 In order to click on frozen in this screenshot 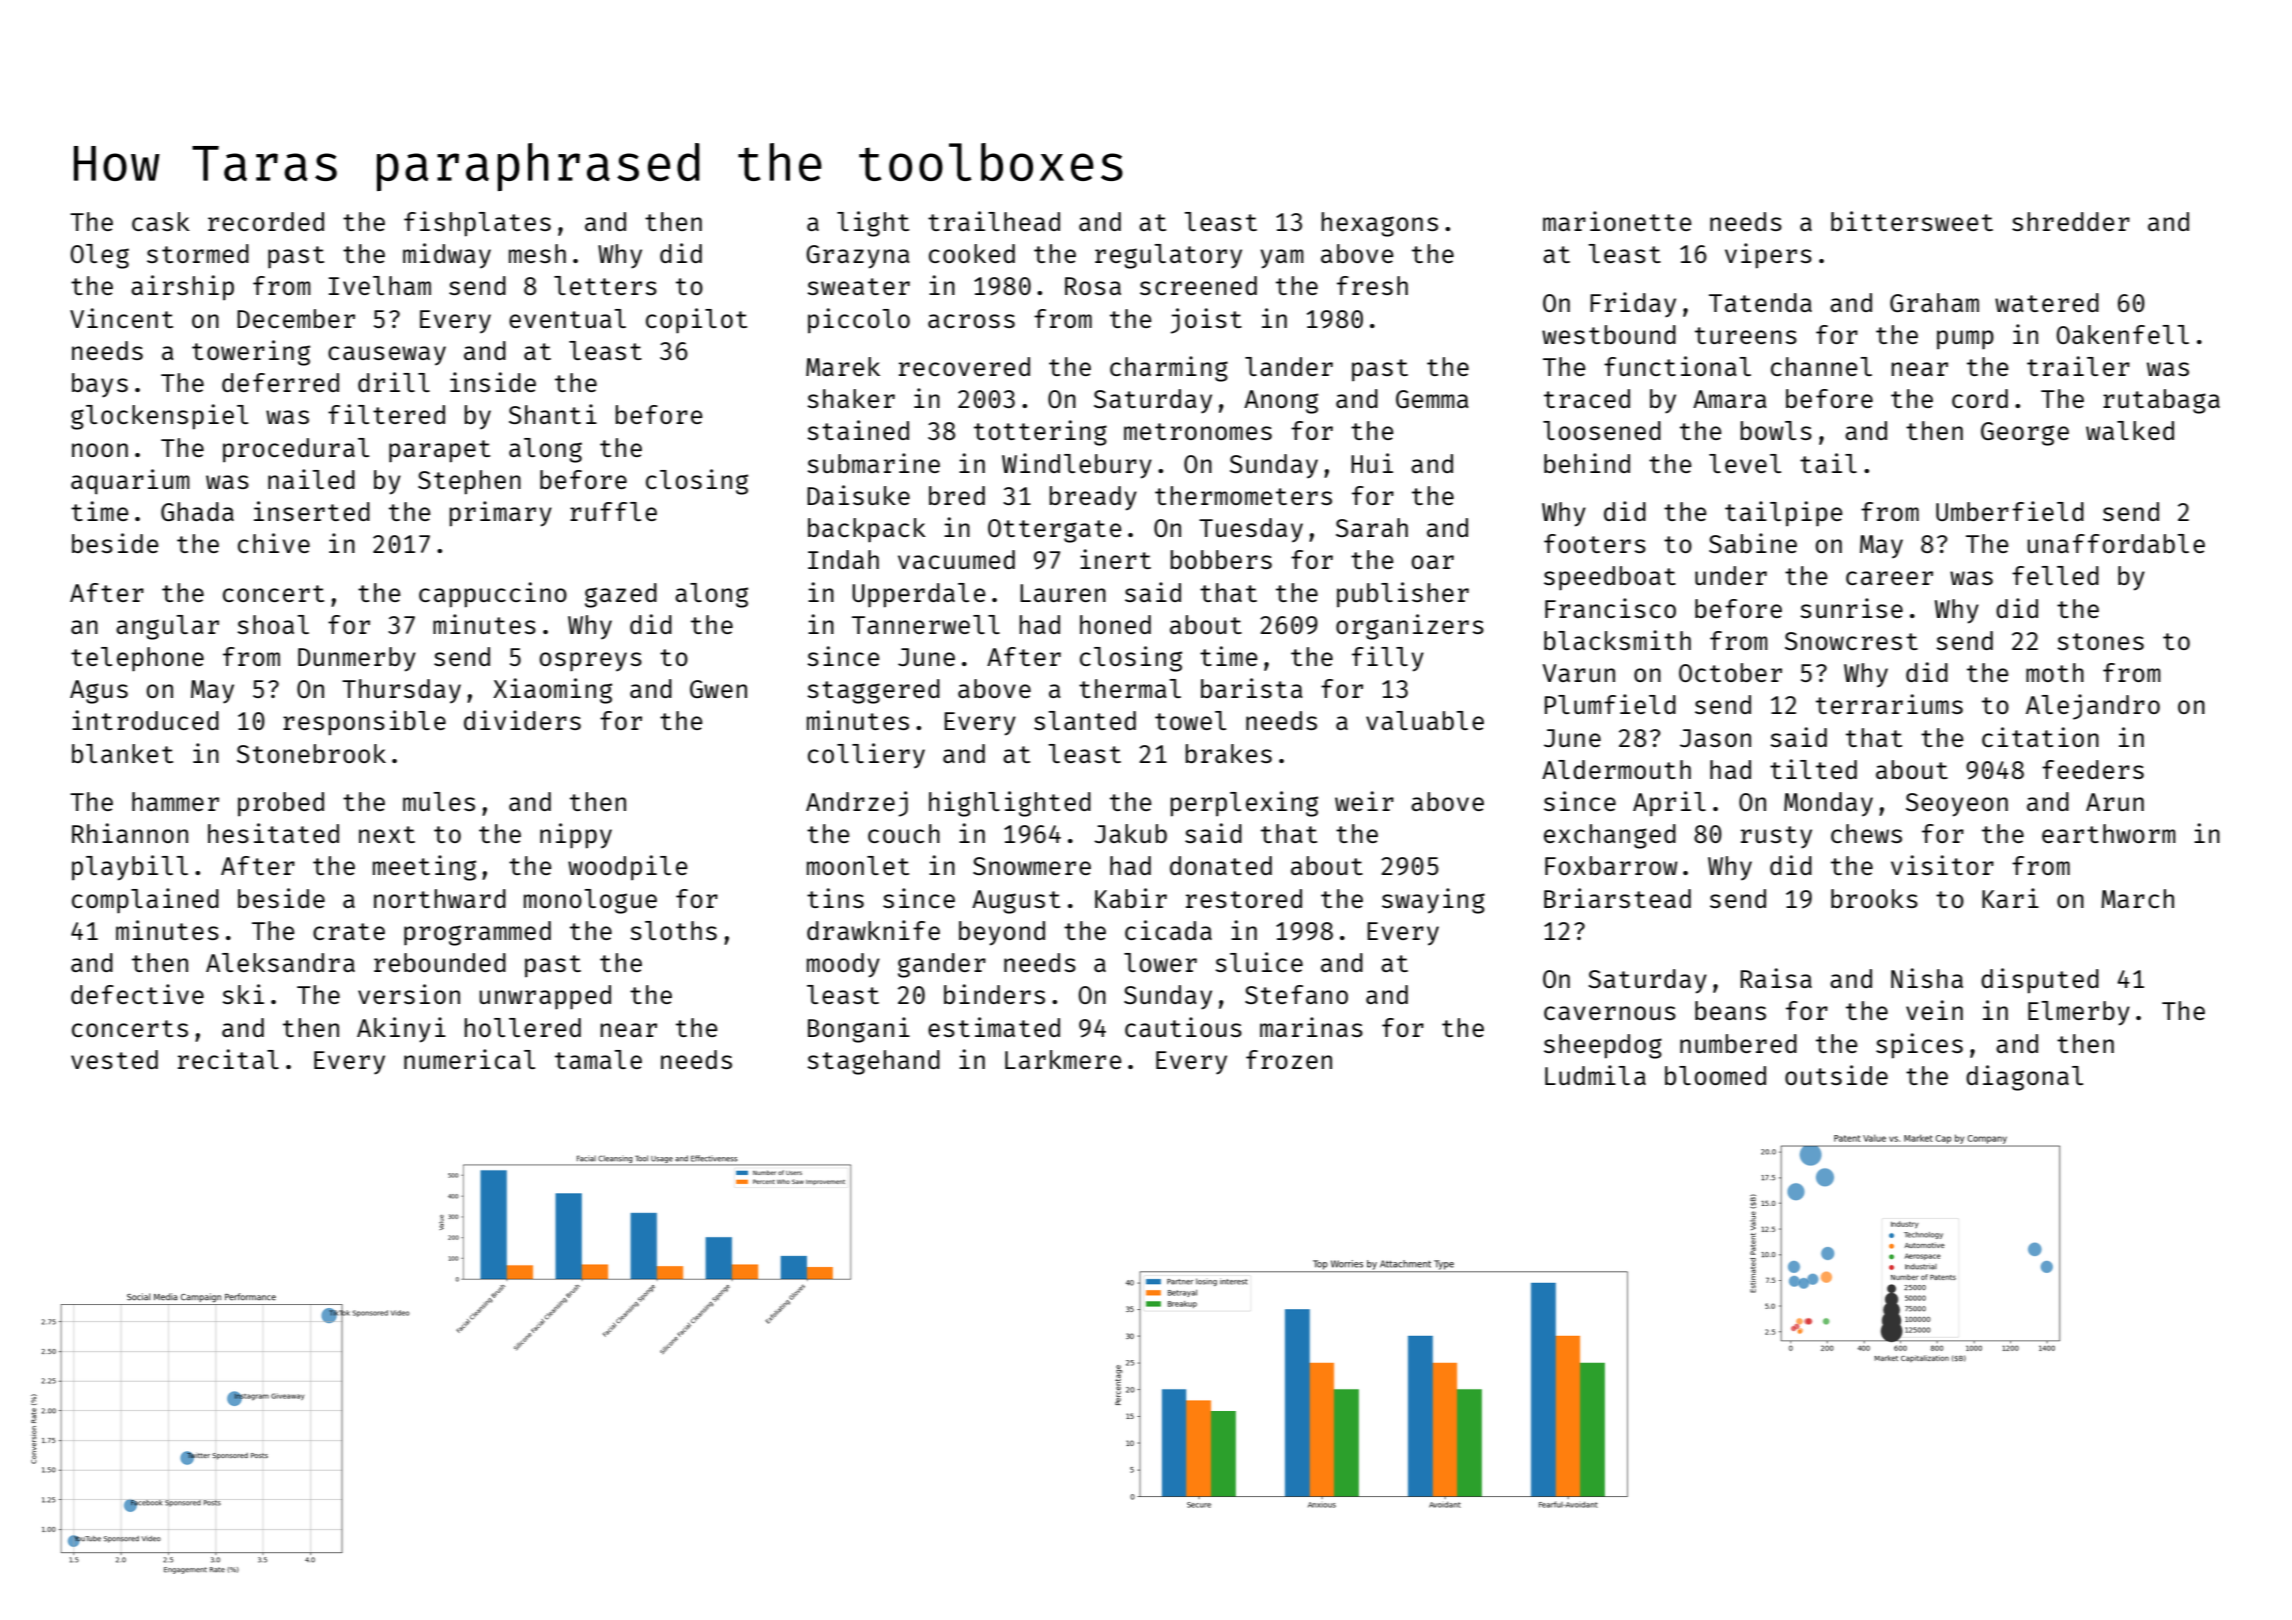, I will do `click(1289, 1059)`.
